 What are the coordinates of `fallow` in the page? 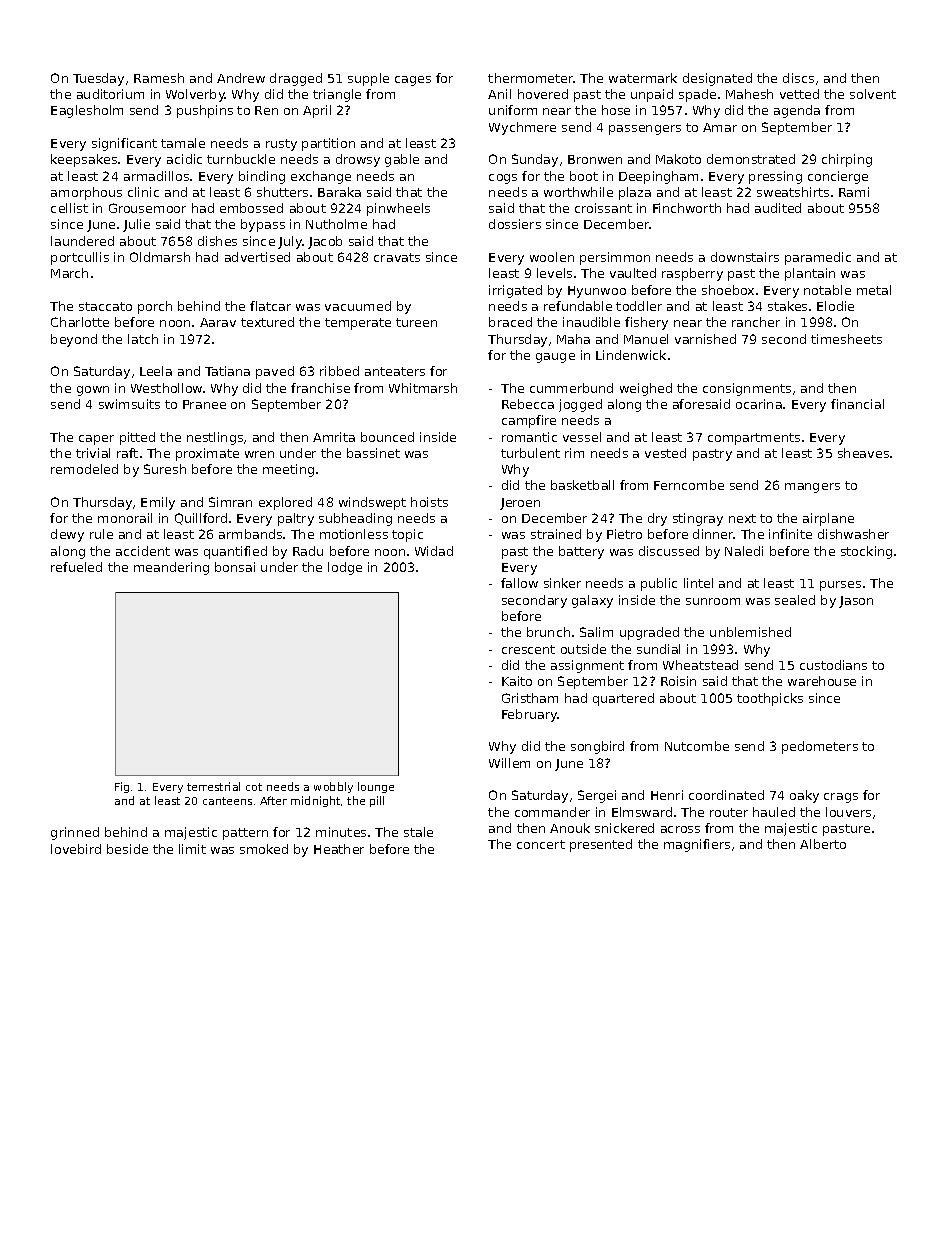 It's located at (519, 583).
